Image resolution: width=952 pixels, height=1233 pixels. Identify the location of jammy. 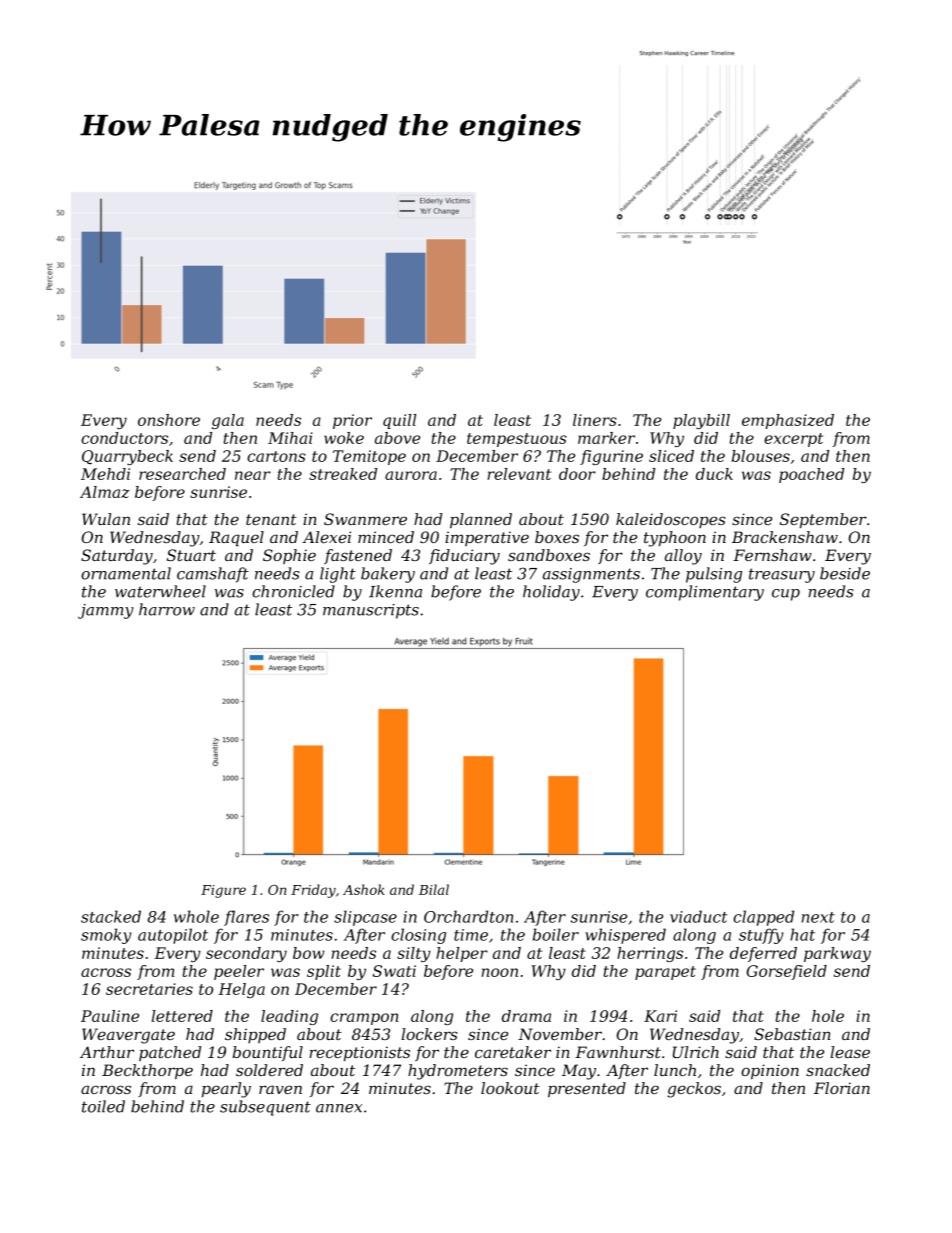
(106, 611).
